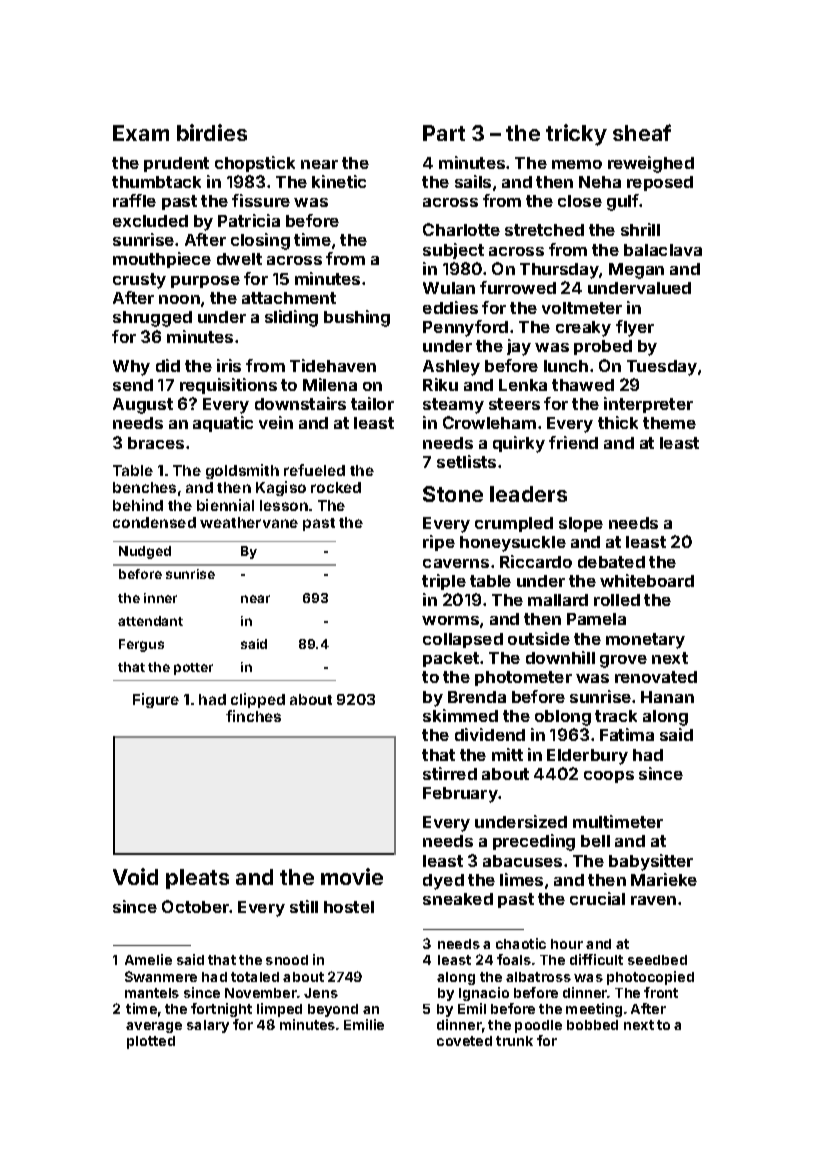 This page has height=1162, width=819. Describe the element at coordinates (152, 319) in the page. I see `shrugged` at that location.
